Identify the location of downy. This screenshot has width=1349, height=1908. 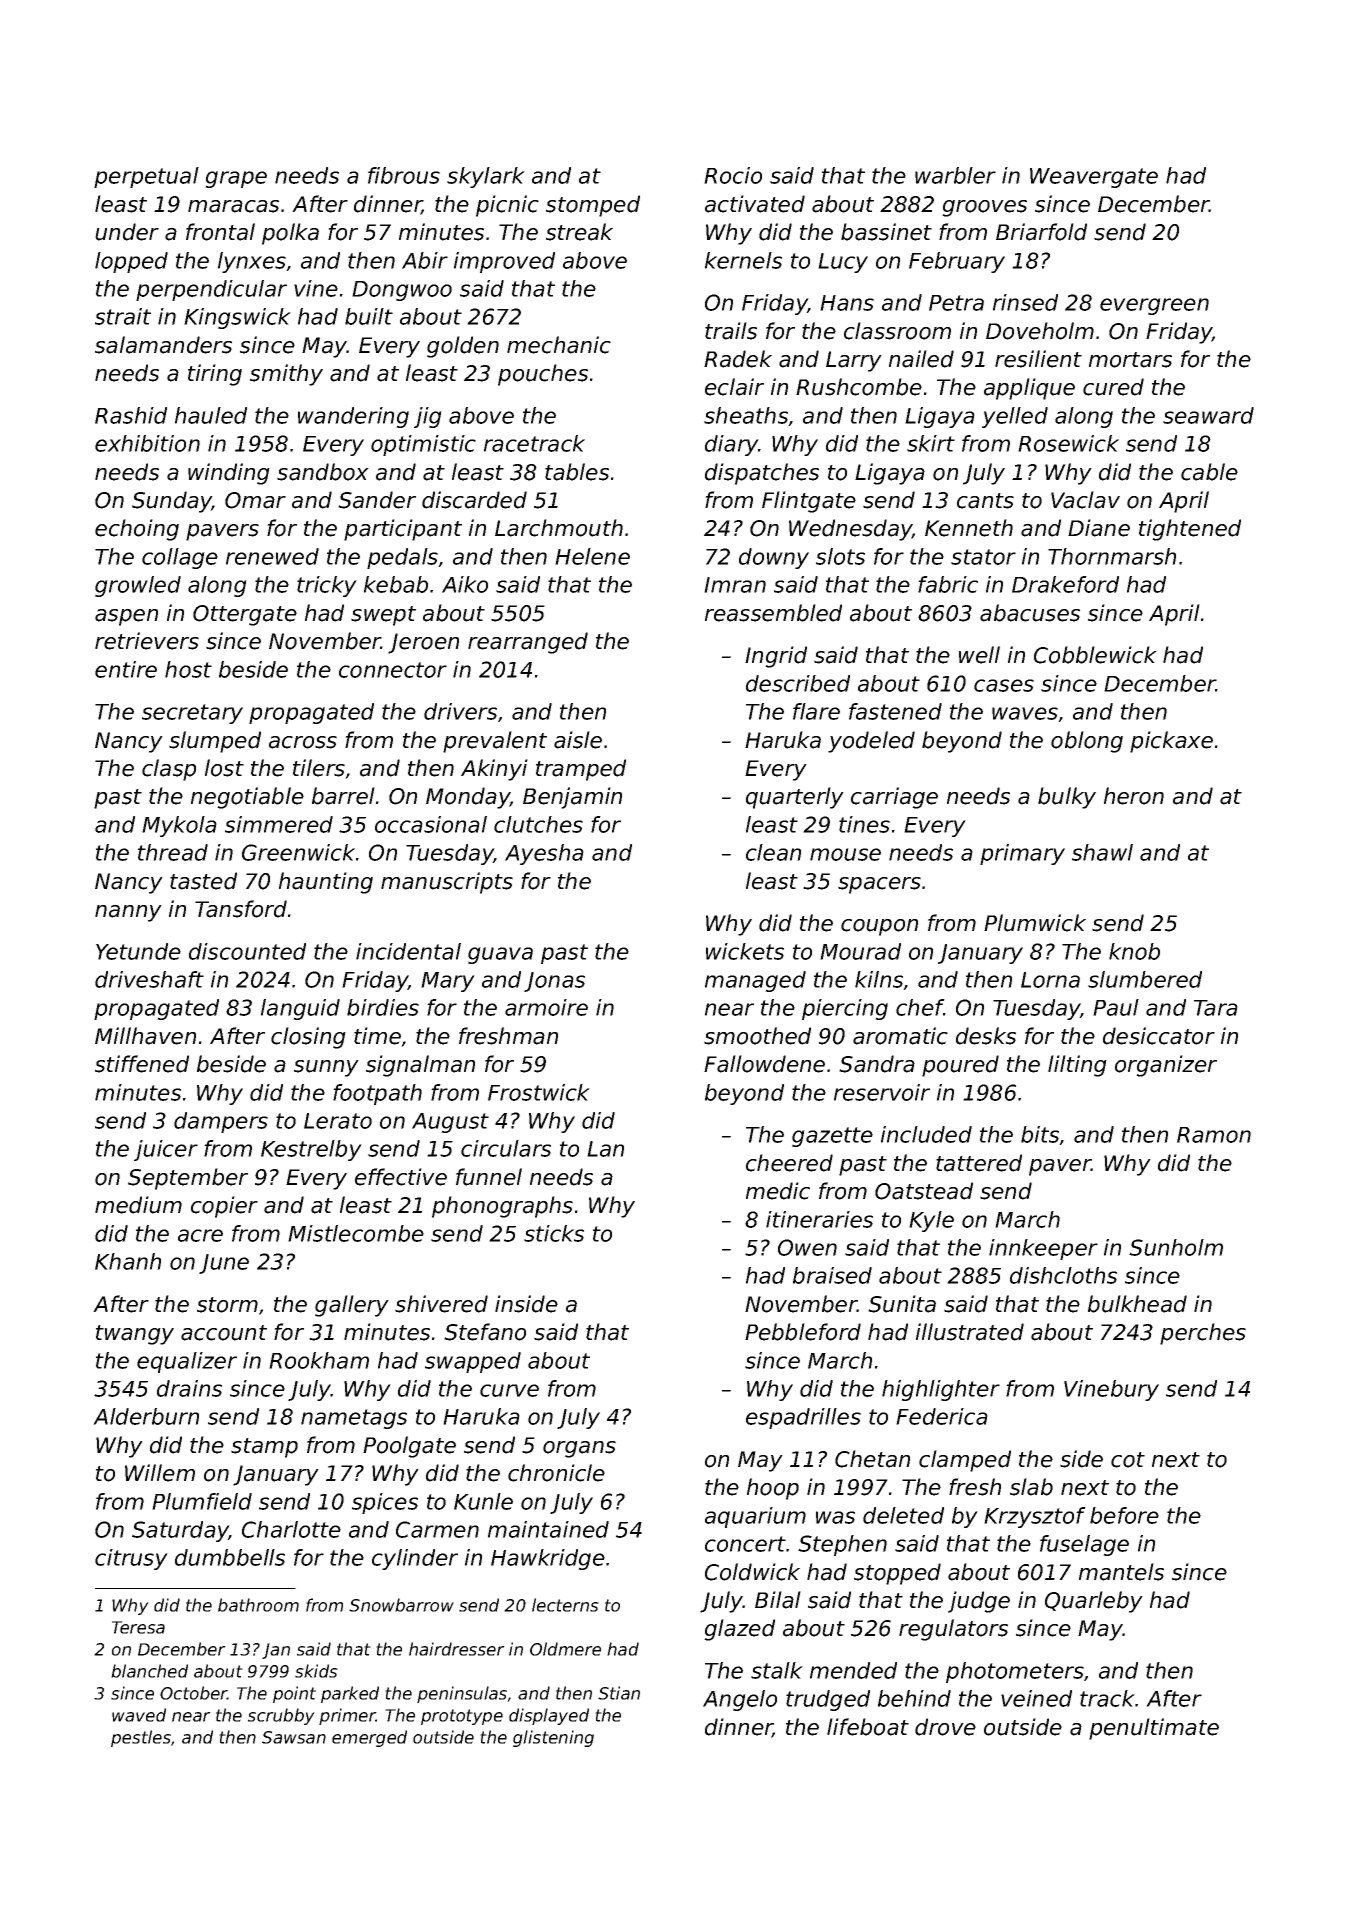
(774, 558).
